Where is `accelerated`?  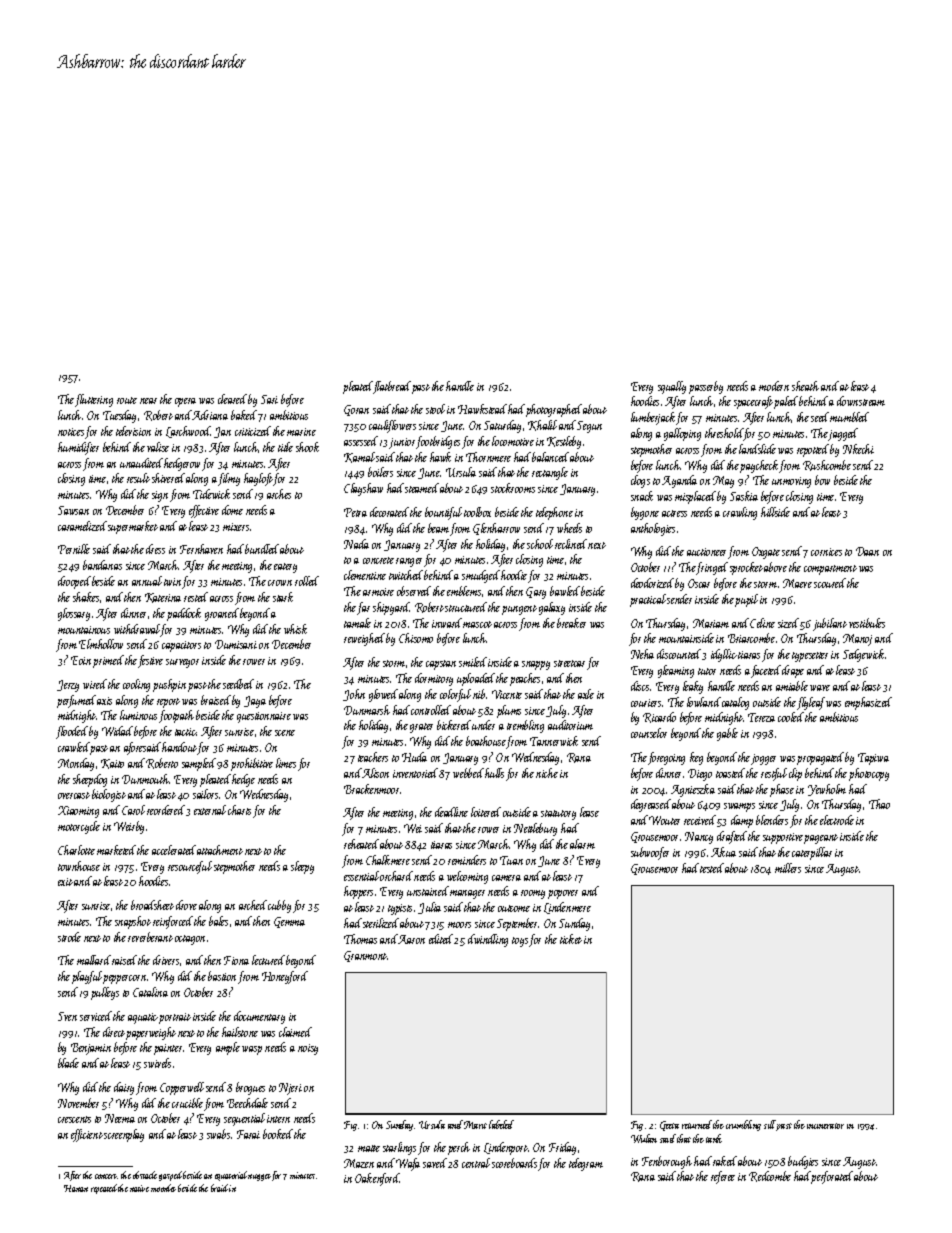
accelerated is located at coordinates (174, 850).
